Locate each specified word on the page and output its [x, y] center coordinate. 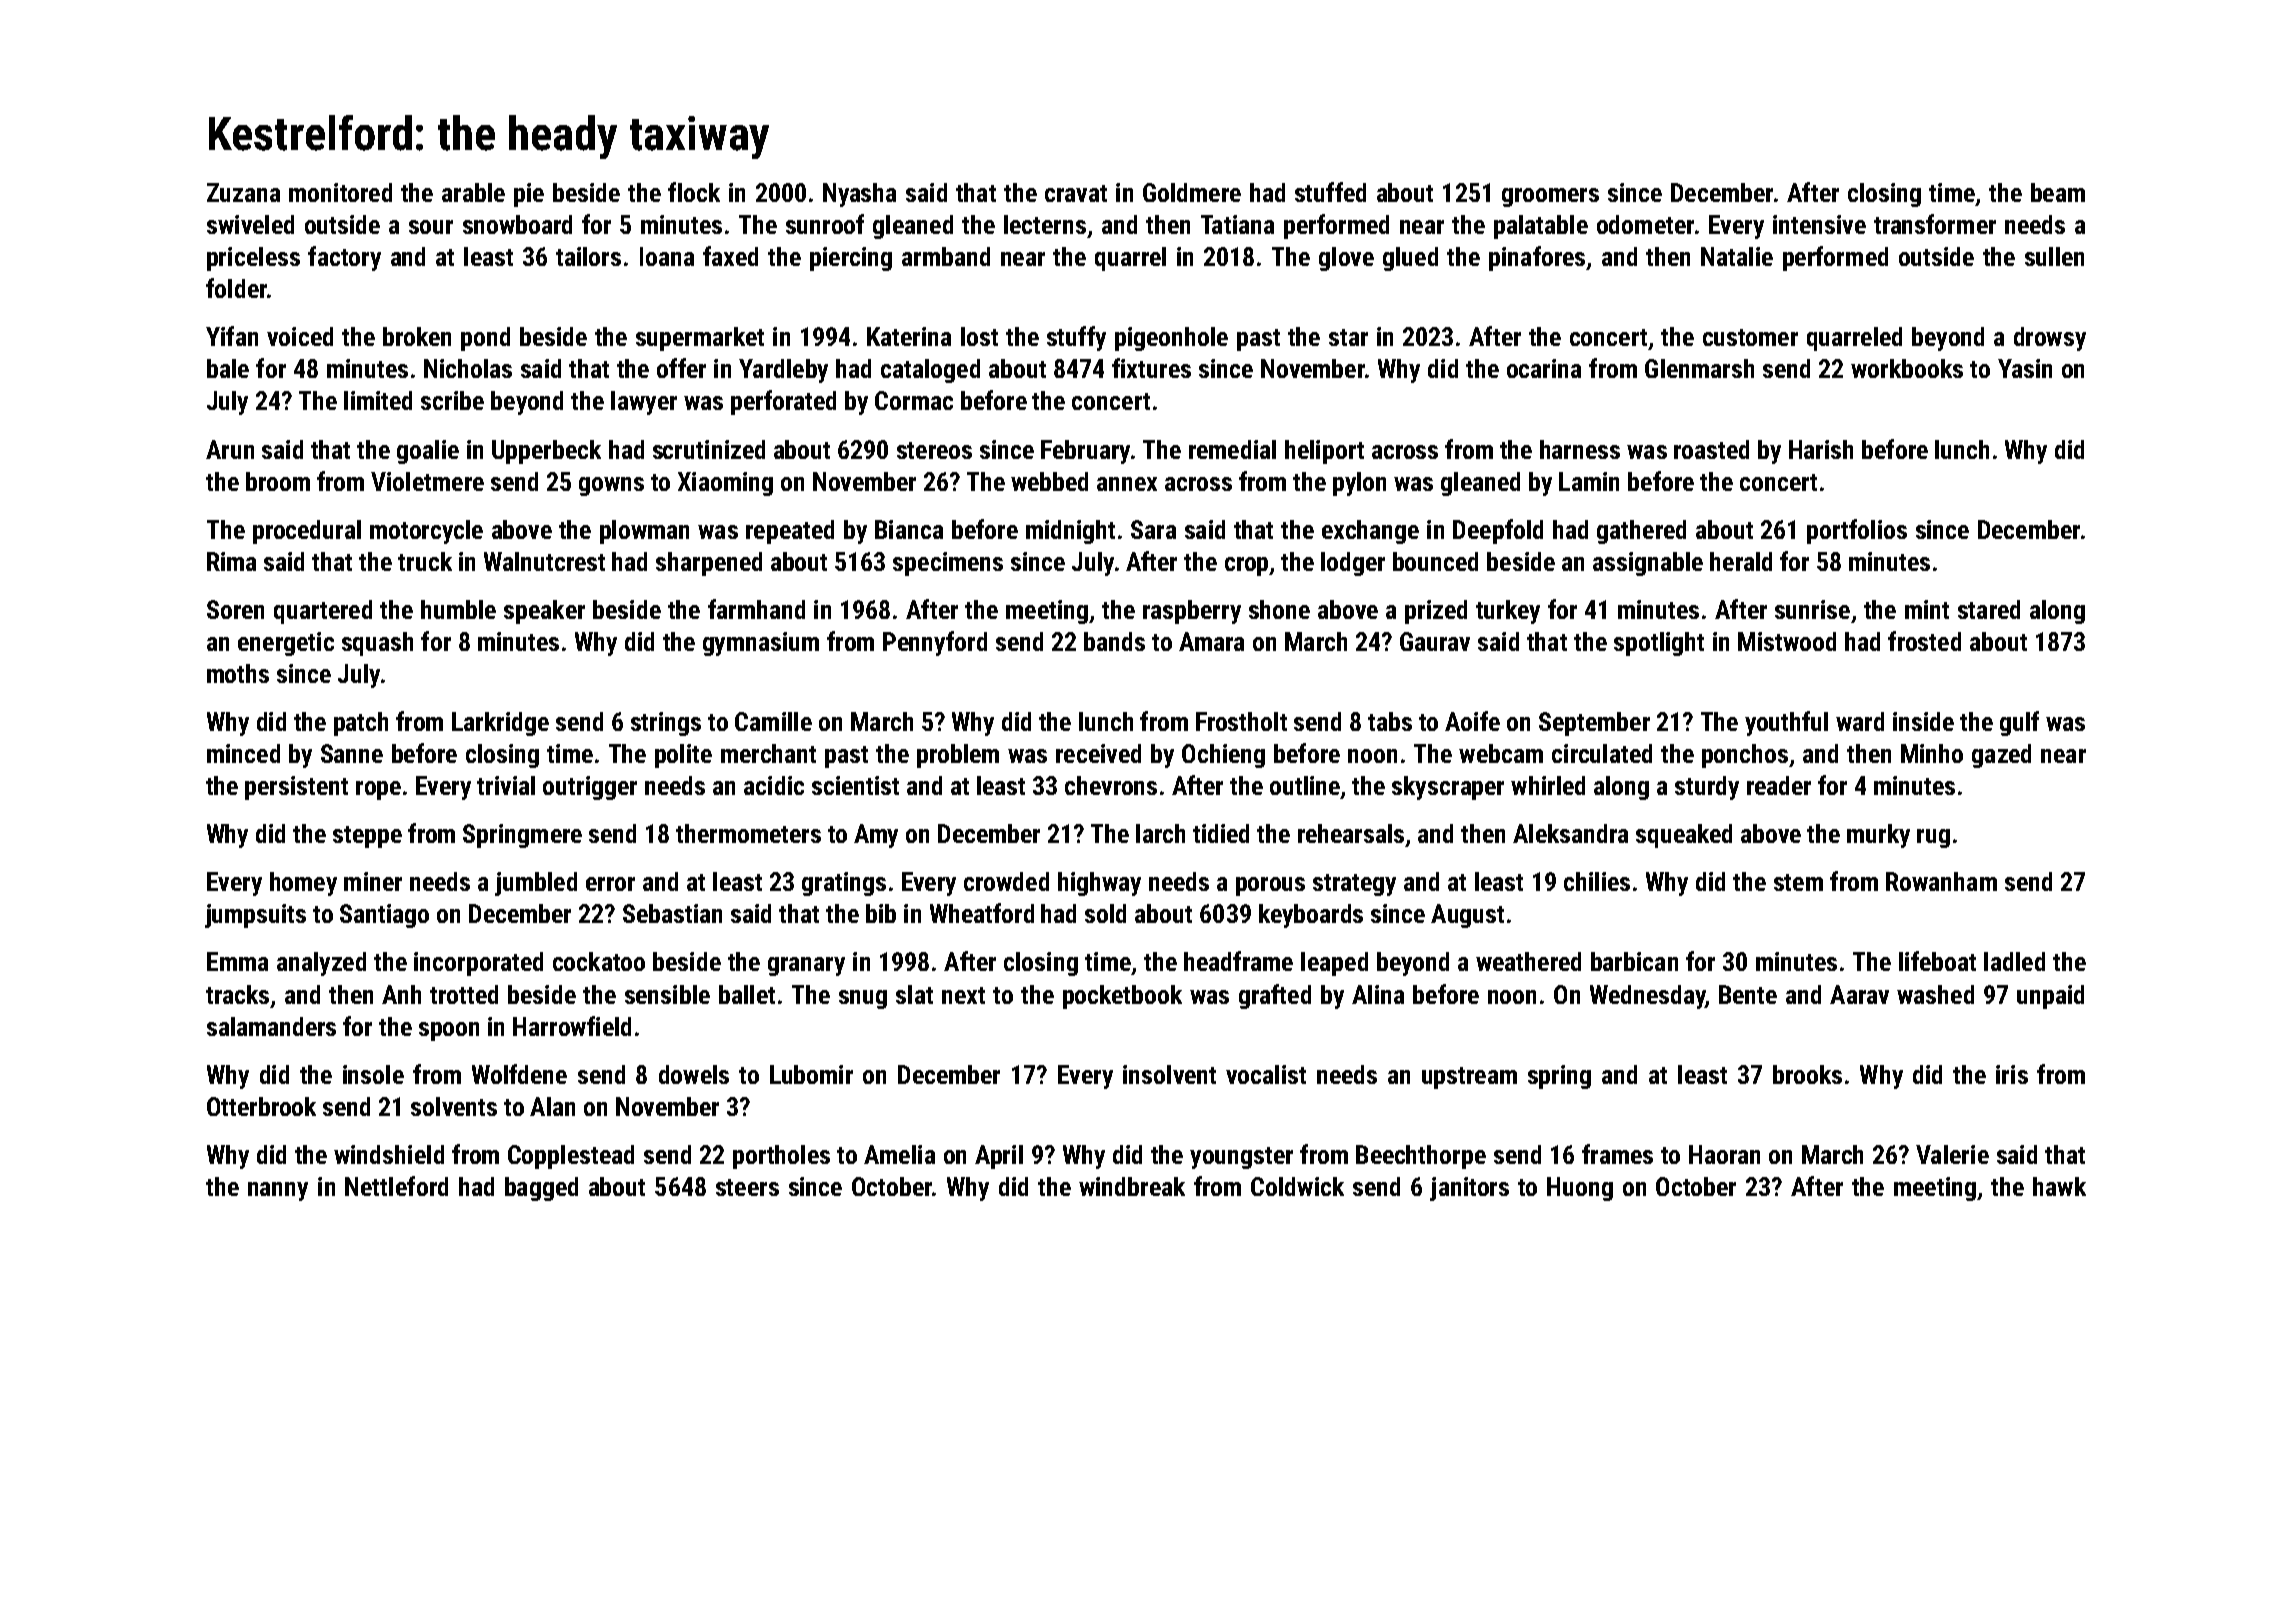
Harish [1821, 449]
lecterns [1045, 224]
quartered [323, 612]
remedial [1232, 449]
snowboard [517, 224]
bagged [541, 1189]
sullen [2054, 256]
